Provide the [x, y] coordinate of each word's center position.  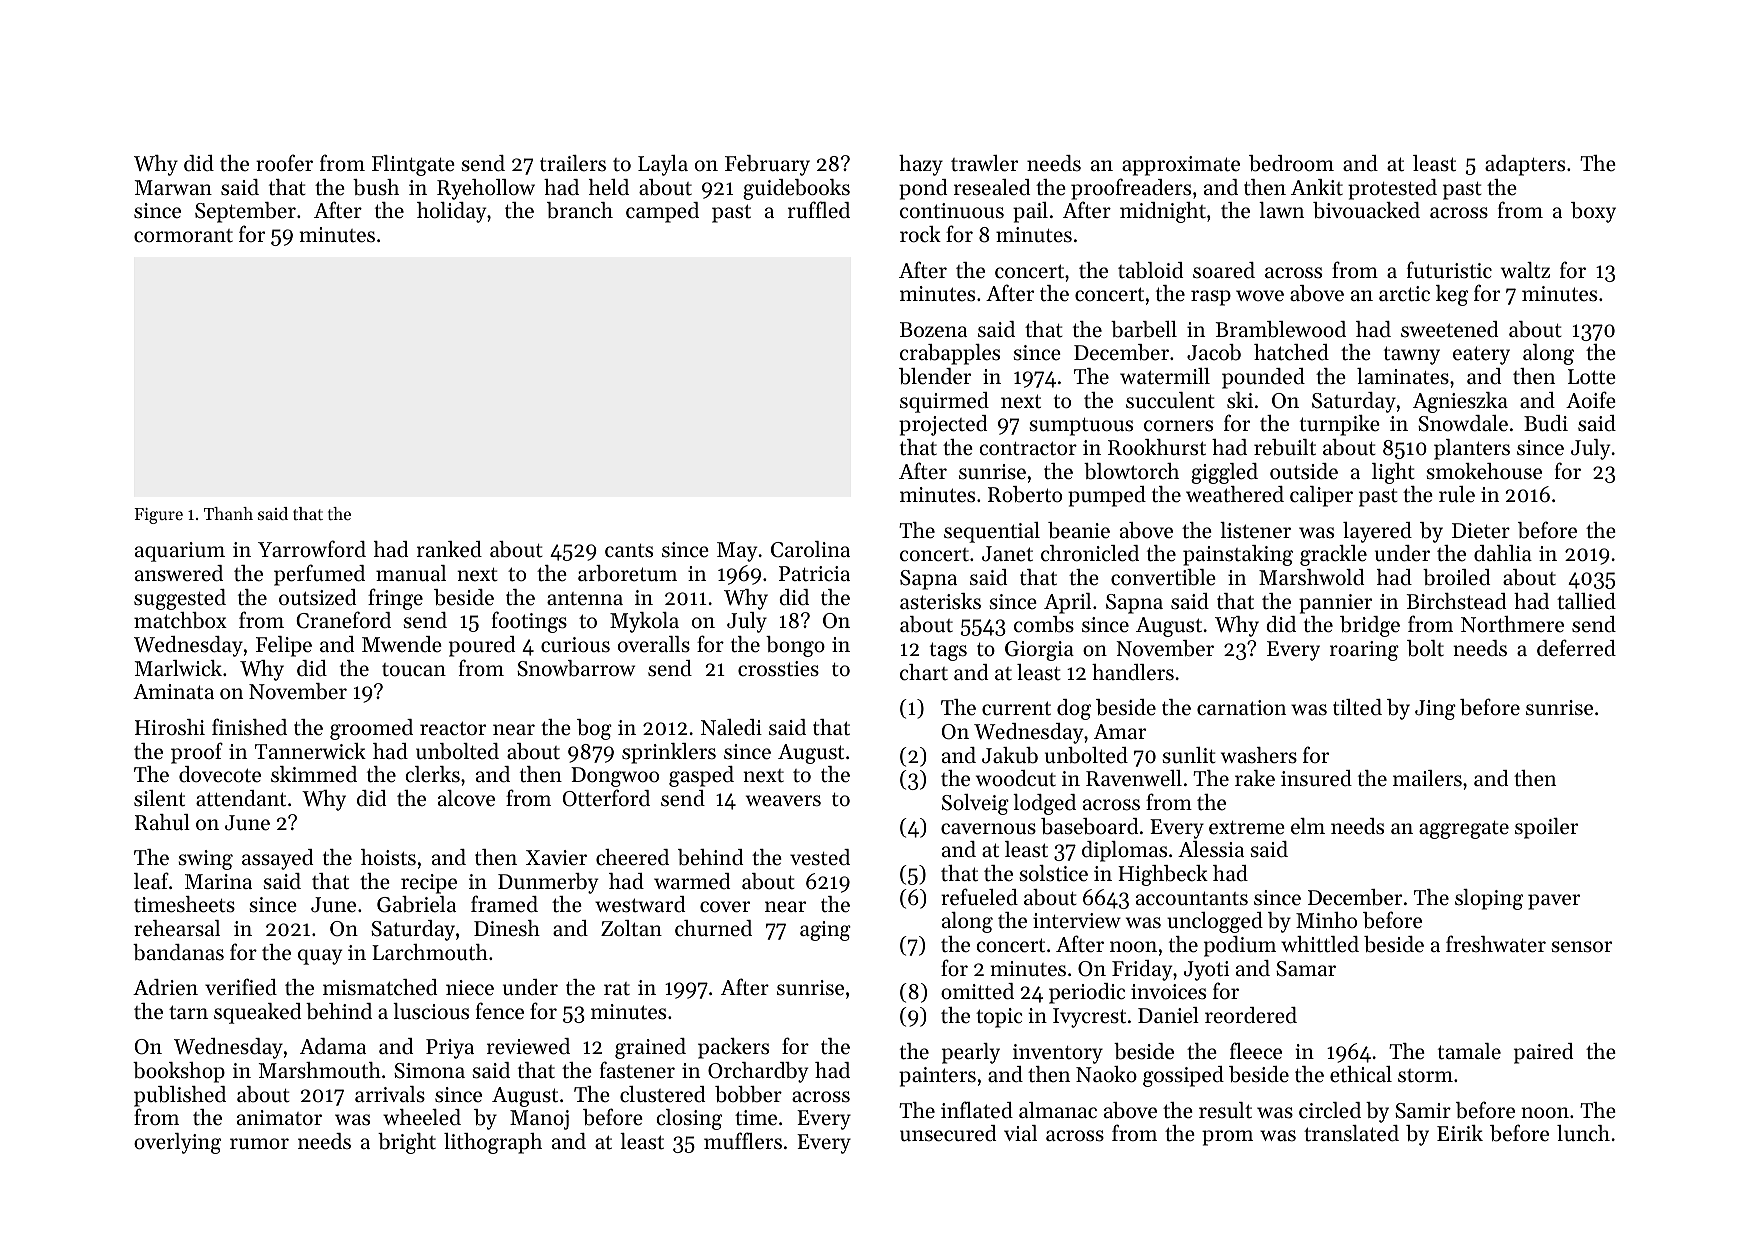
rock [920, 234]
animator [279, 1118]
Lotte [1592, 377]
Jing [1435, 710]
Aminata [173, 692]
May [737, 552]
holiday [451, 212]
